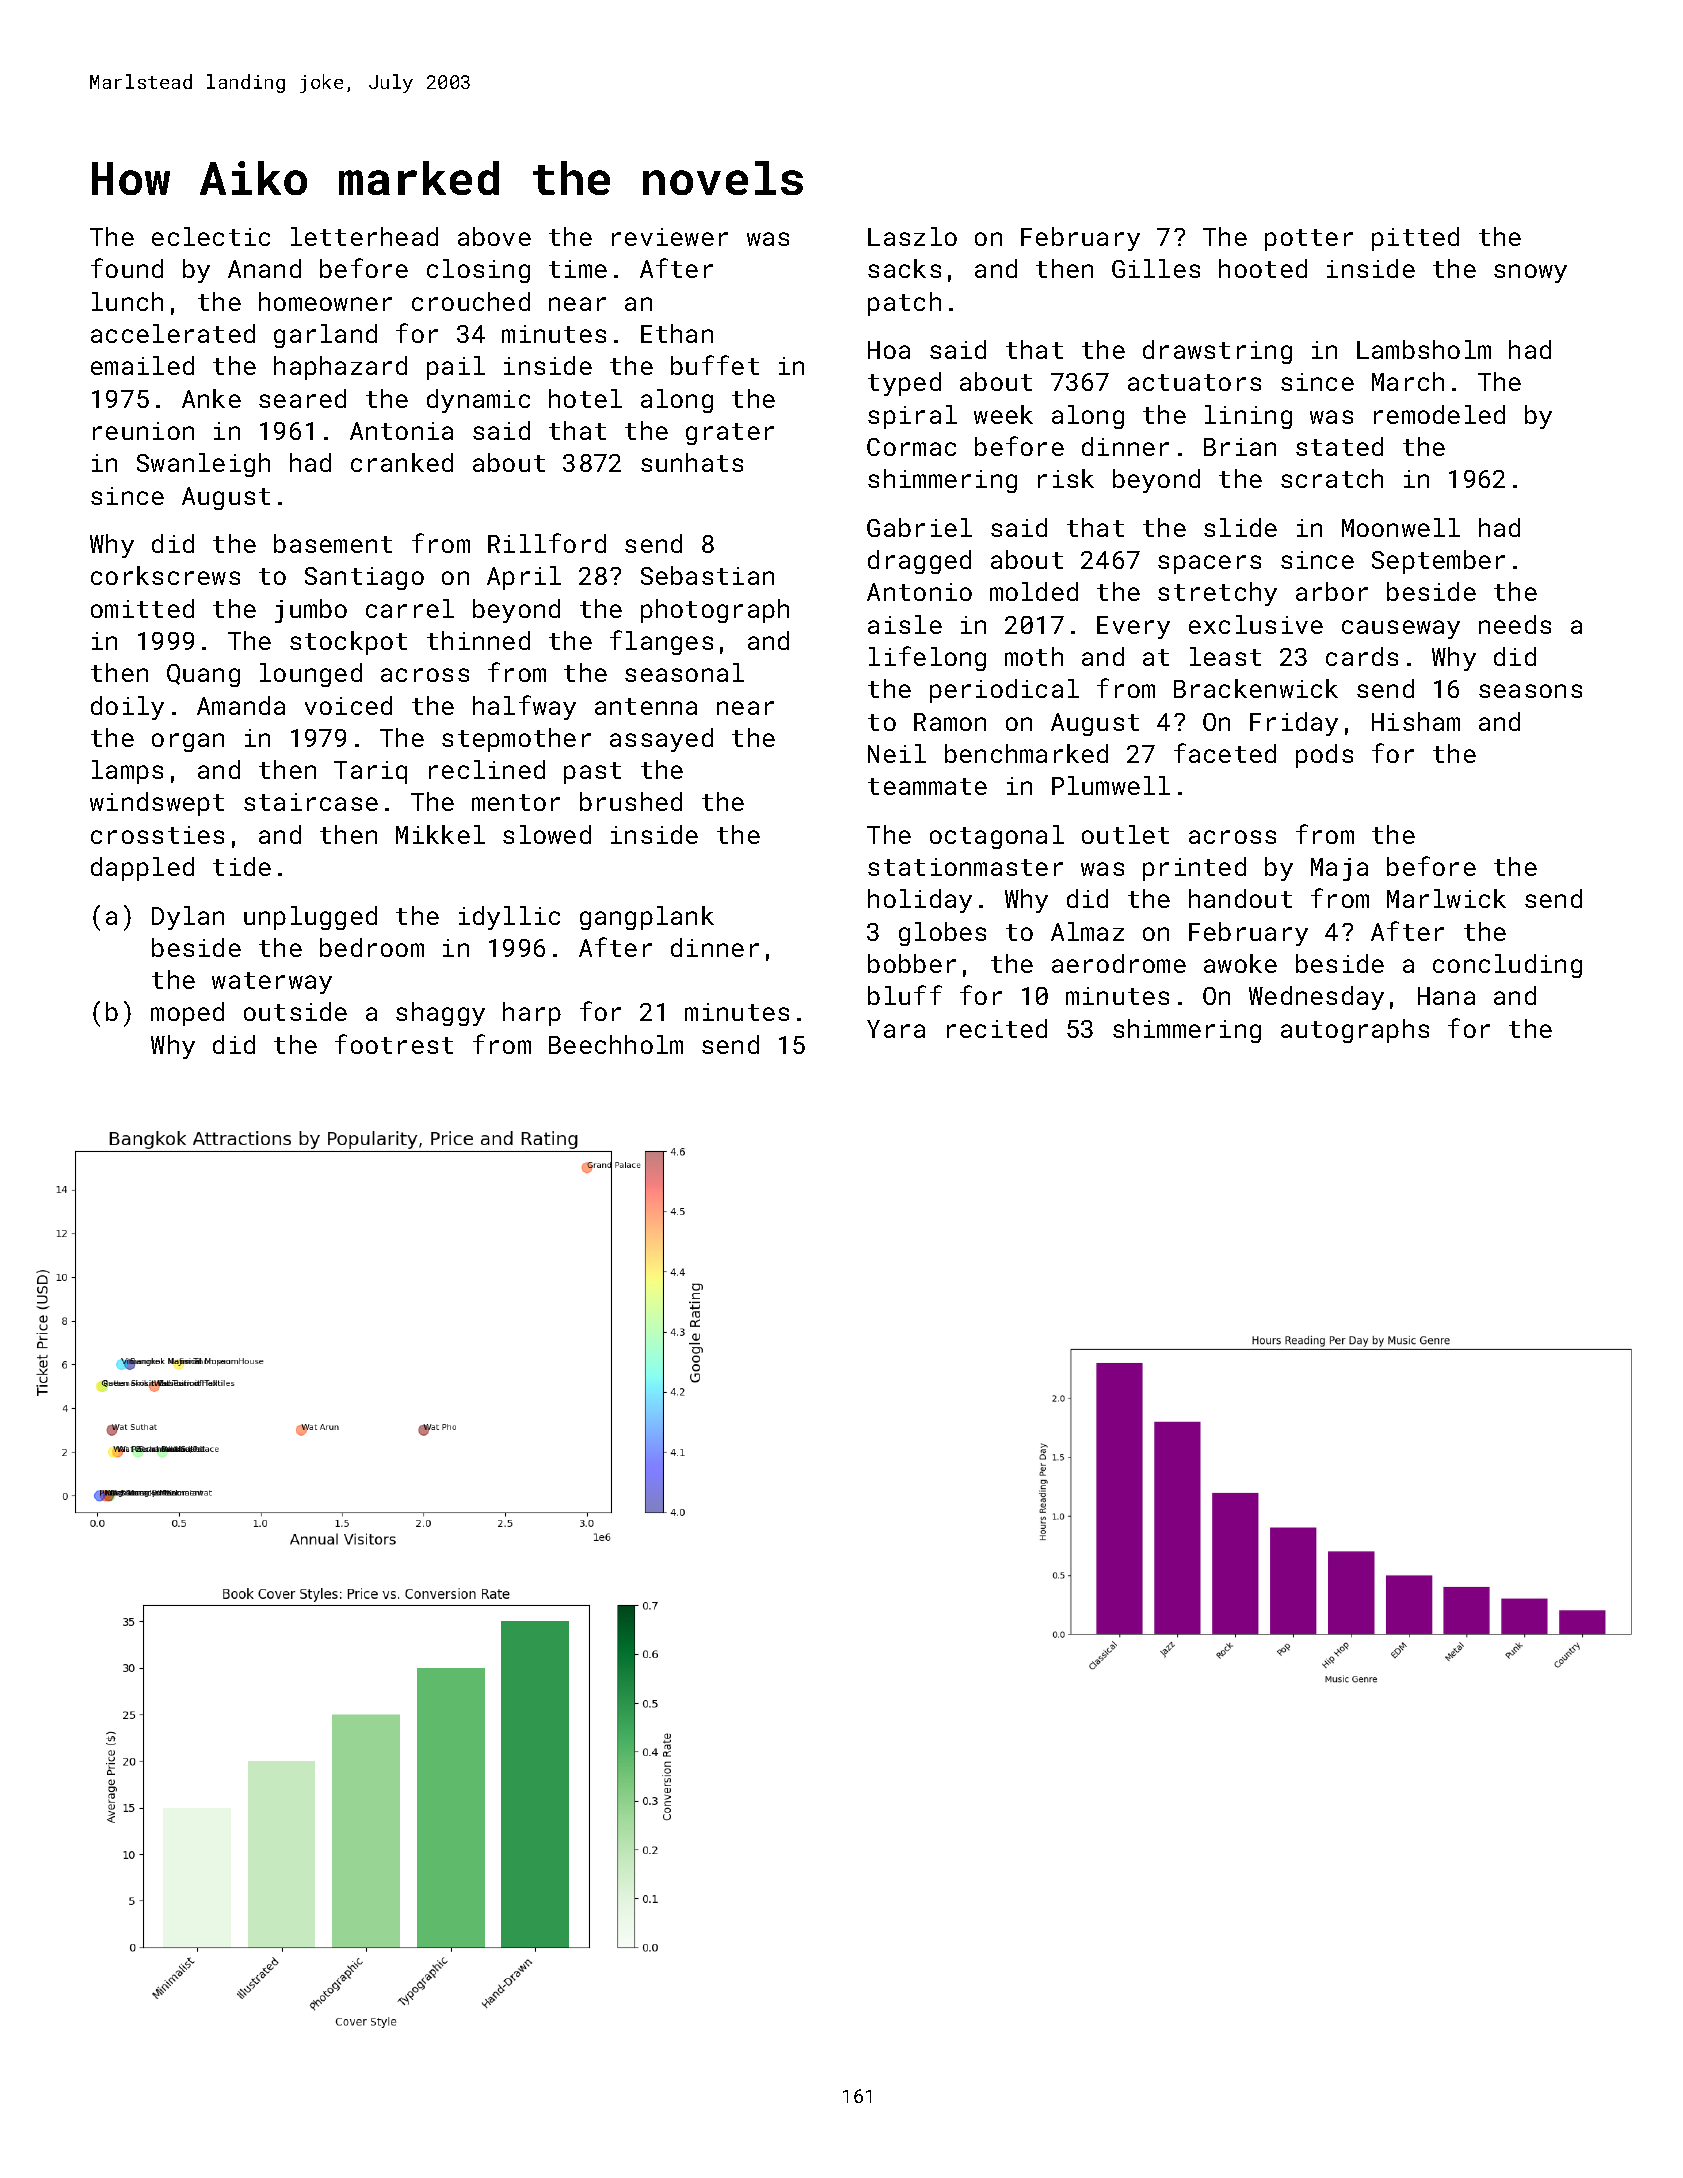 Image resolution: width=1683 pixels, height=2178 pixels. What do you see at coordinates (1332, 478) in the screenshot?
I see `scratch` at bounding box center [1332, 478].
